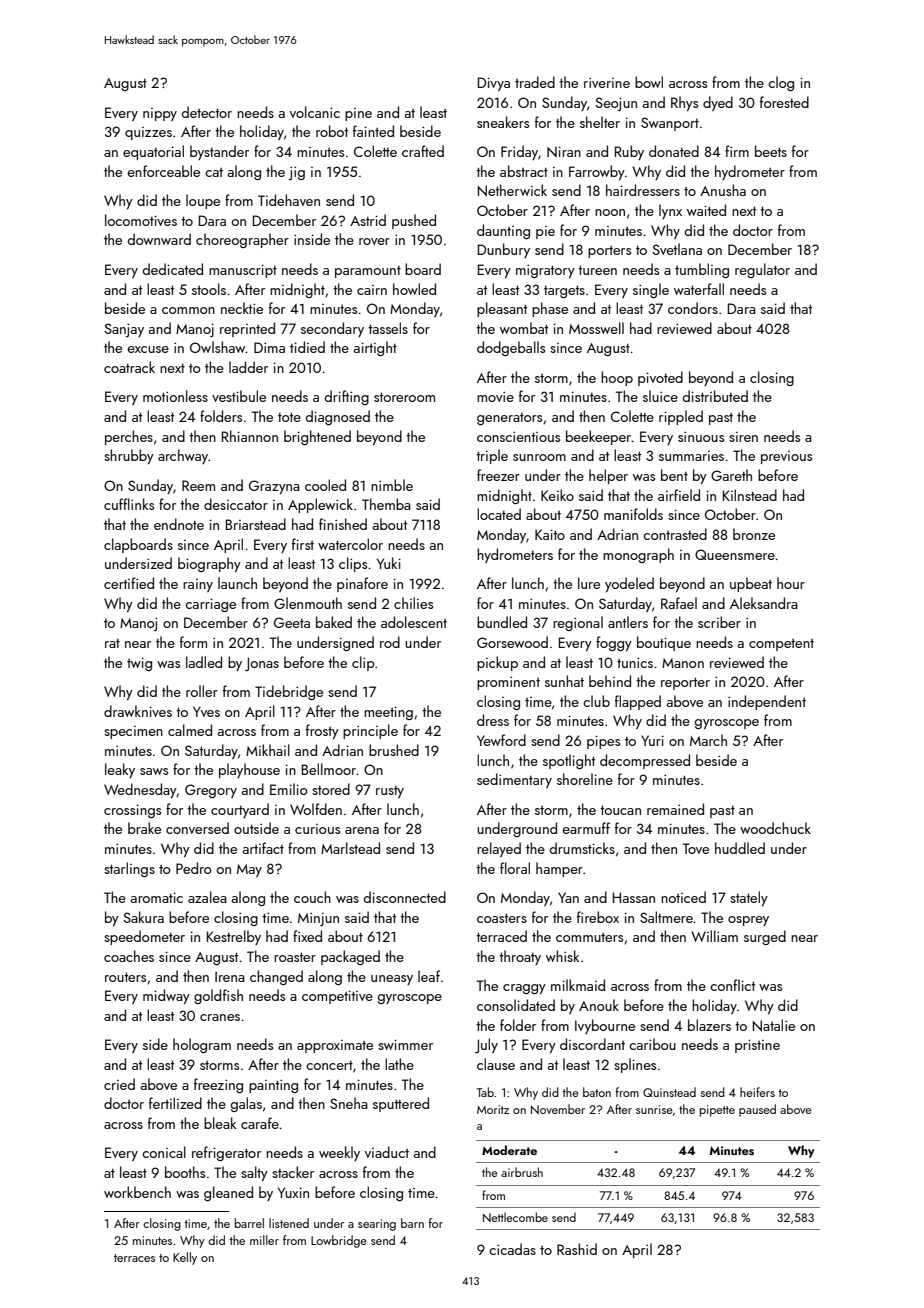 This page has height=1308, width=924. Describe the element at coordinates (387, 1152) in the page. I see `viaduct` at that location.
